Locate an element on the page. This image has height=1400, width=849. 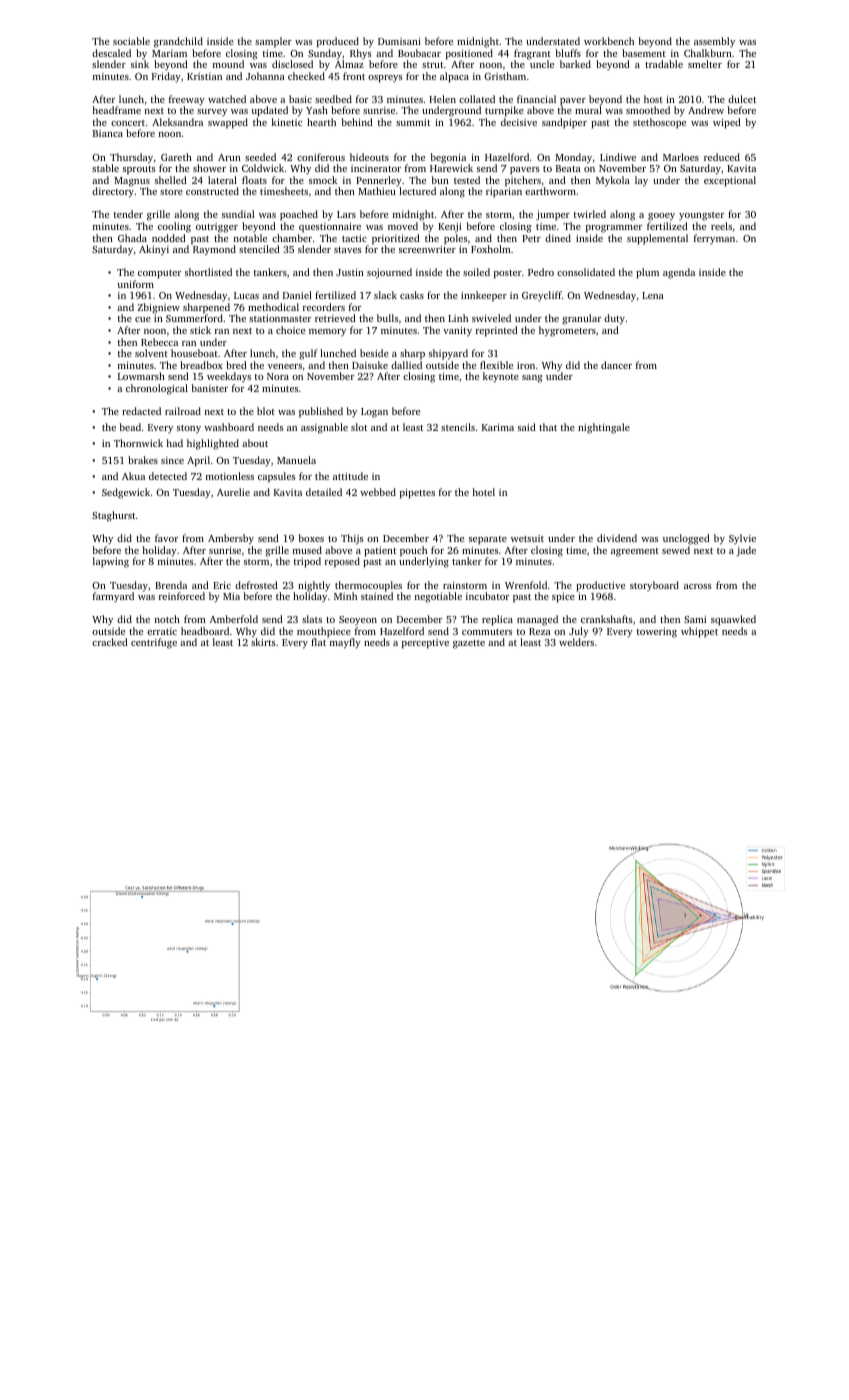
Logan is located at coordinates (374, 413).
